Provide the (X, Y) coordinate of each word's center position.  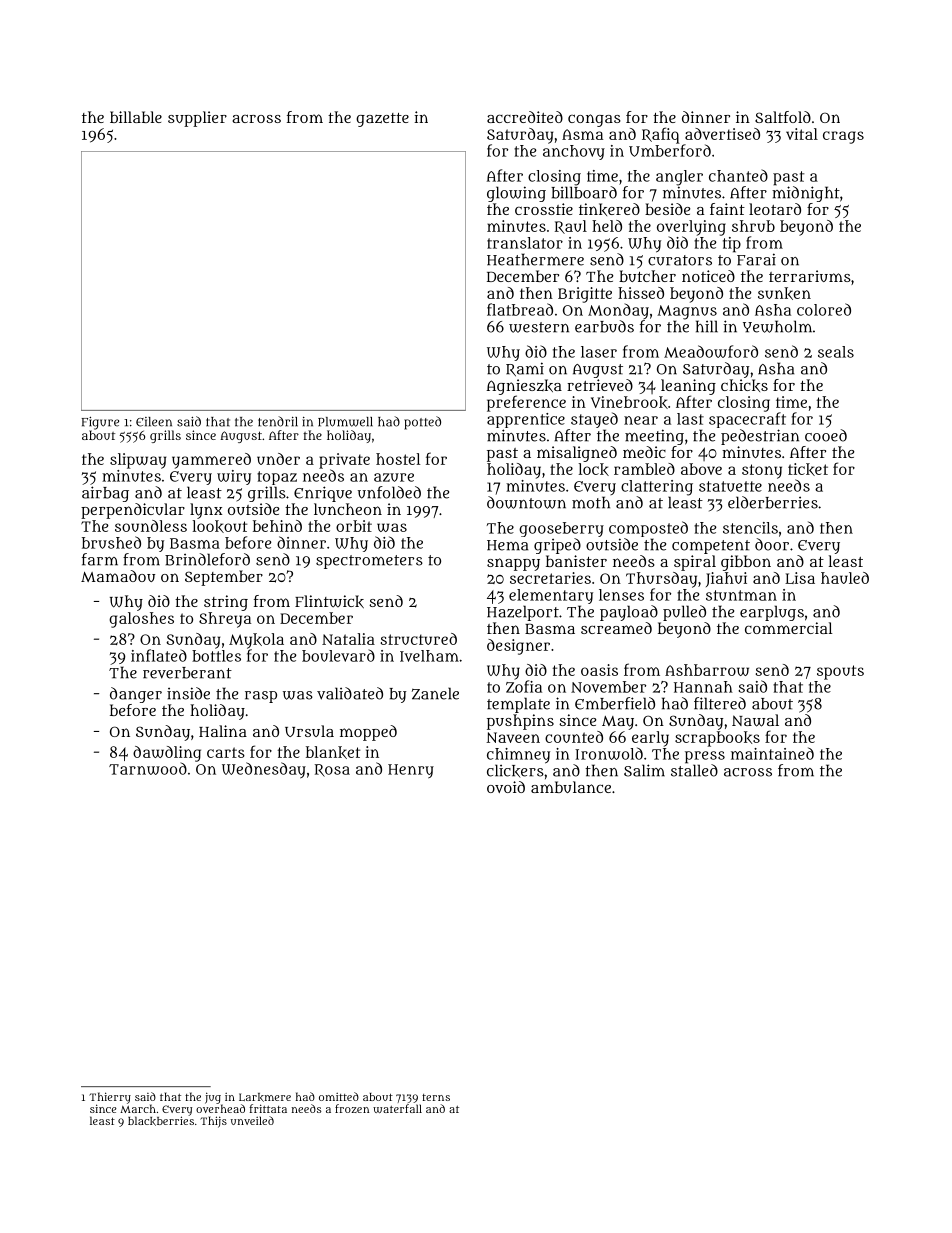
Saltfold (783, 117)
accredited (525, 117)
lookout (220, 526)
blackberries (161, 1121)
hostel (398, 459)
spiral (695, 563)
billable (136, 117)
